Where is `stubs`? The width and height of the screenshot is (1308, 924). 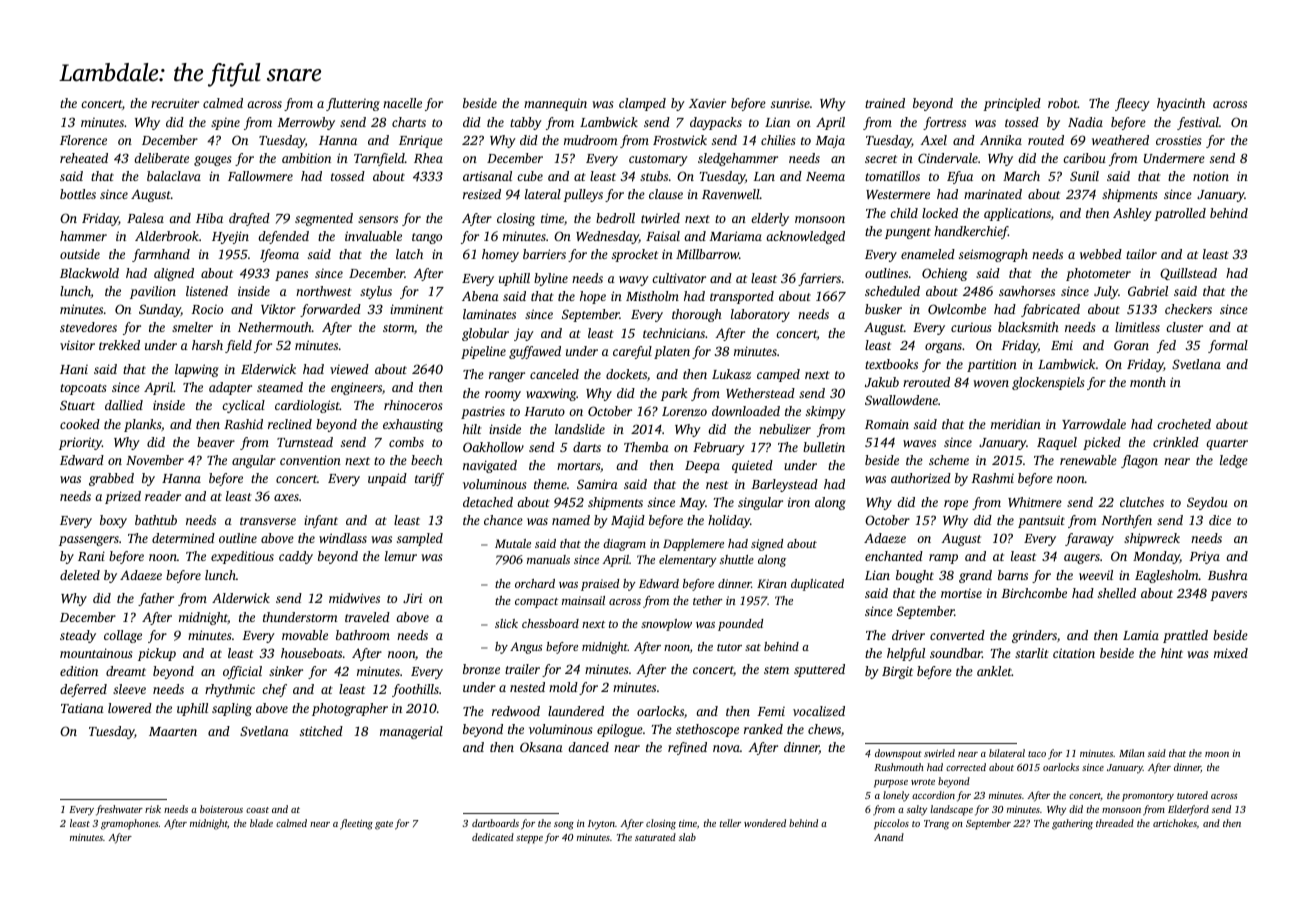
stubs is located at coordinates (654, 176).
